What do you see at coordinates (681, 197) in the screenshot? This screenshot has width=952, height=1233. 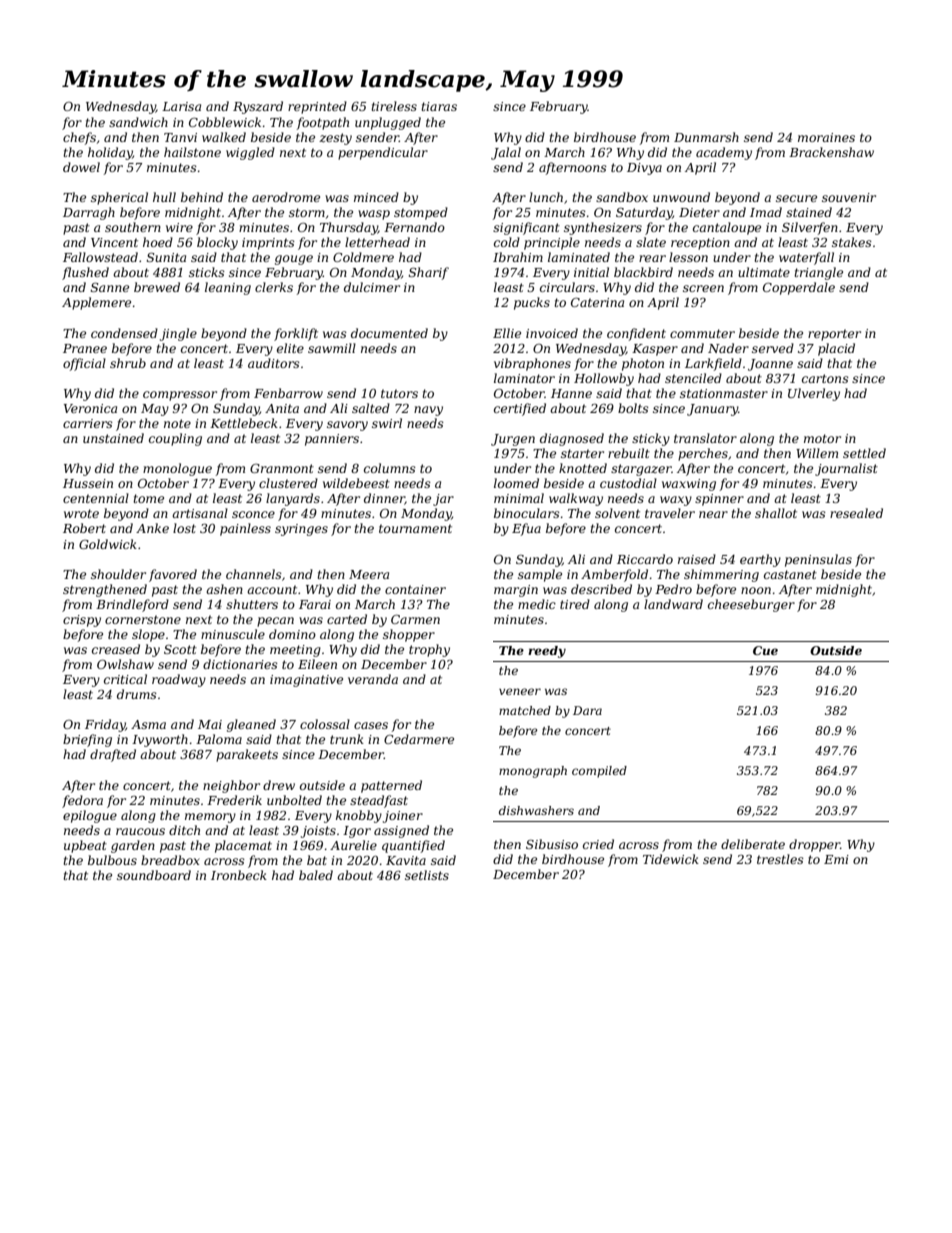 I see `unwound` at bounding box center [681, 197].
